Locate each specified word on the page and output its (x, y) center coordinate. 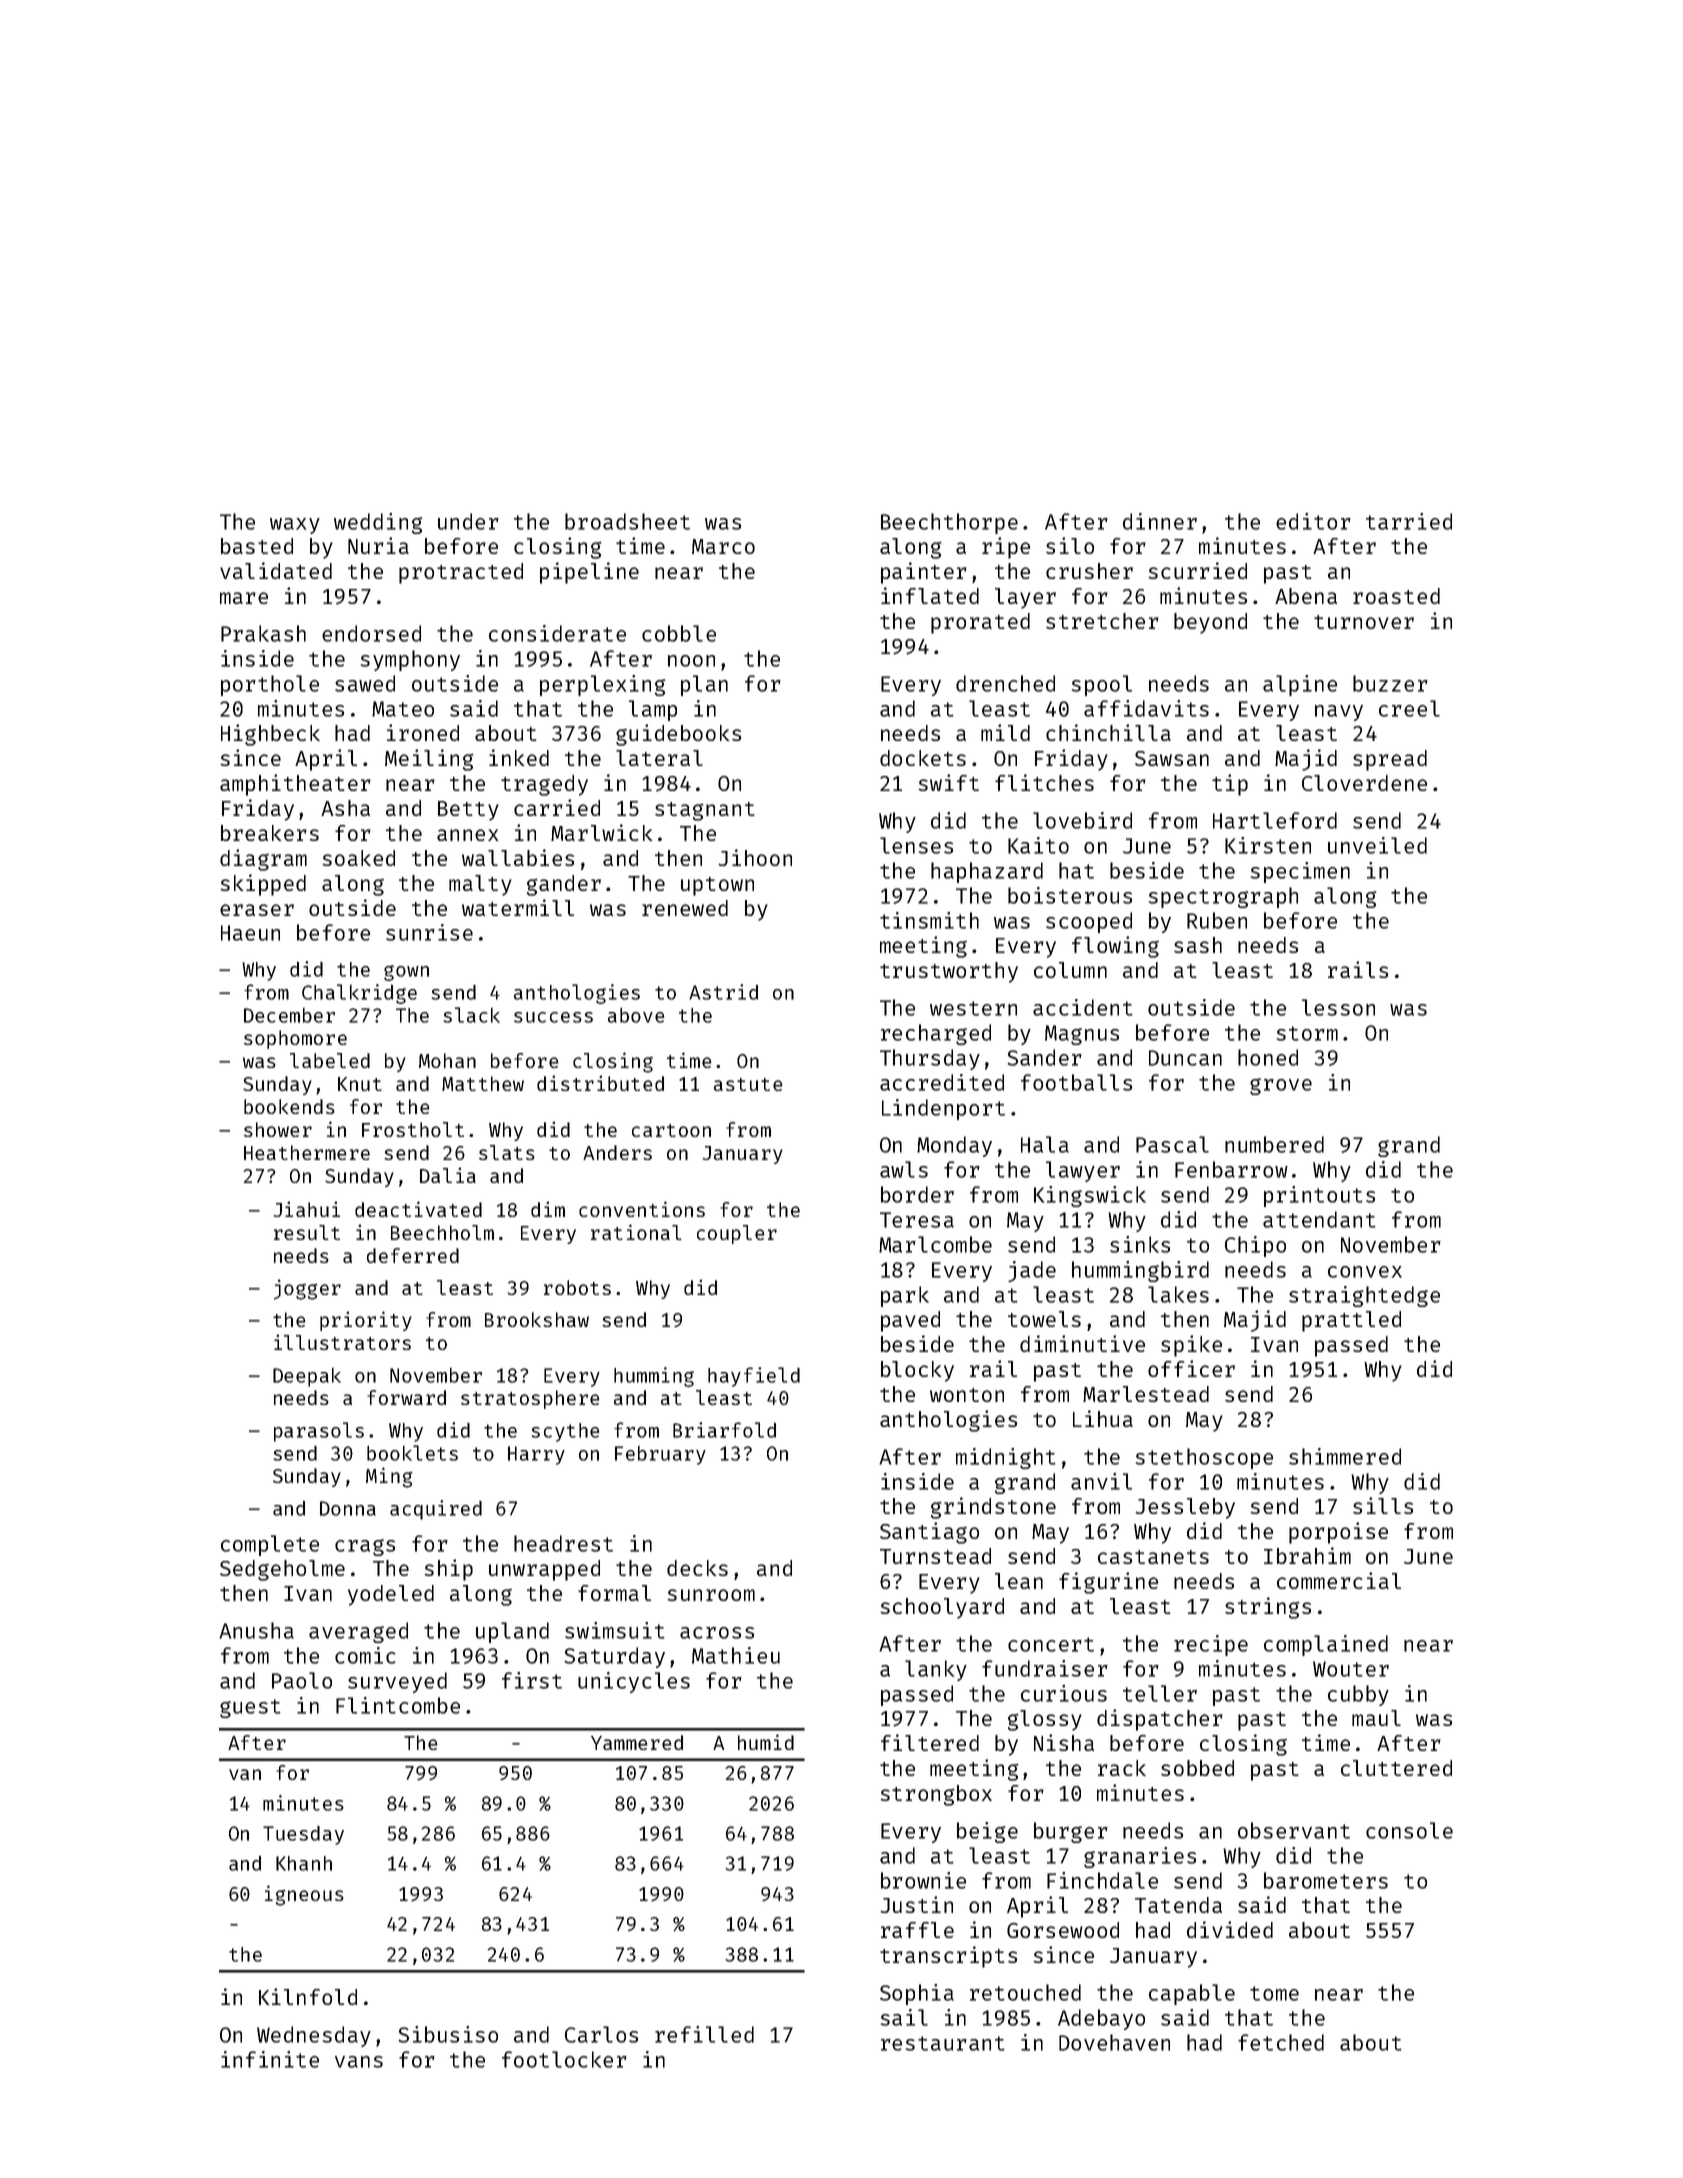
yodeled (391, 1595)
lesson (1338, 1007)
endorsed (371, 633)
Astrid (723, 992)
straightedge (1364, 1296)
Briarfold (724, 1430)
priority (366, 1321)
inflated (930, 595)
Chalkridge (359, 994)
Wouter (1351, 1669)
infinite (270, 2059)
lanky (936, 1670)
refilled (704, 2034)
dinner (1160, 521)
